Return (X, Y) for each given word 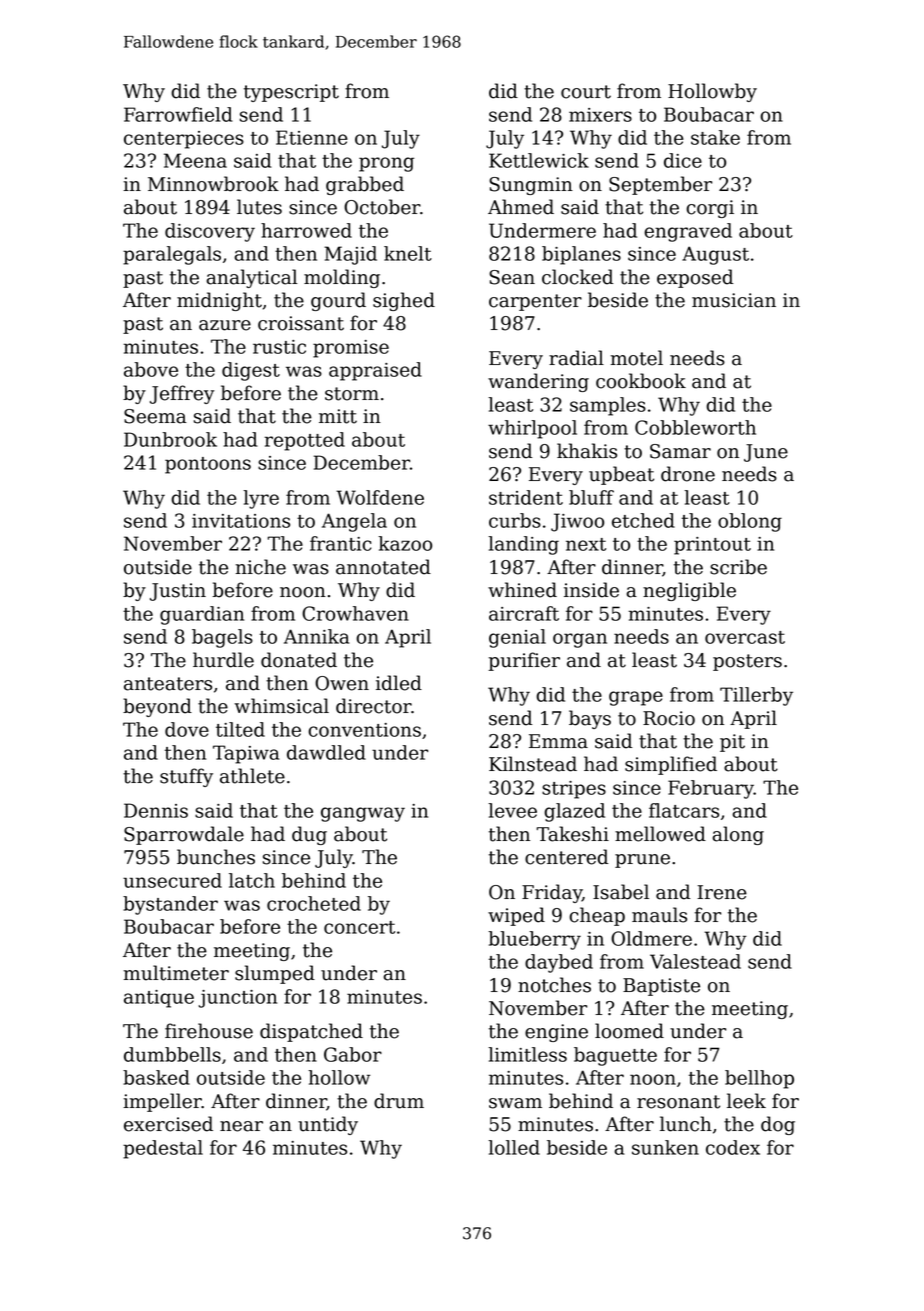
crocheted (314, 903)
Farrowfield (178, 114)
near (241, 1126)
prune (642, 861)
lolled (514, 1147)
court (586, 92)
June (766, 453)
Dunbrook (170, 439)
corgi (710, 209)
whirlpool (532, 429)
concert (359, 927)
